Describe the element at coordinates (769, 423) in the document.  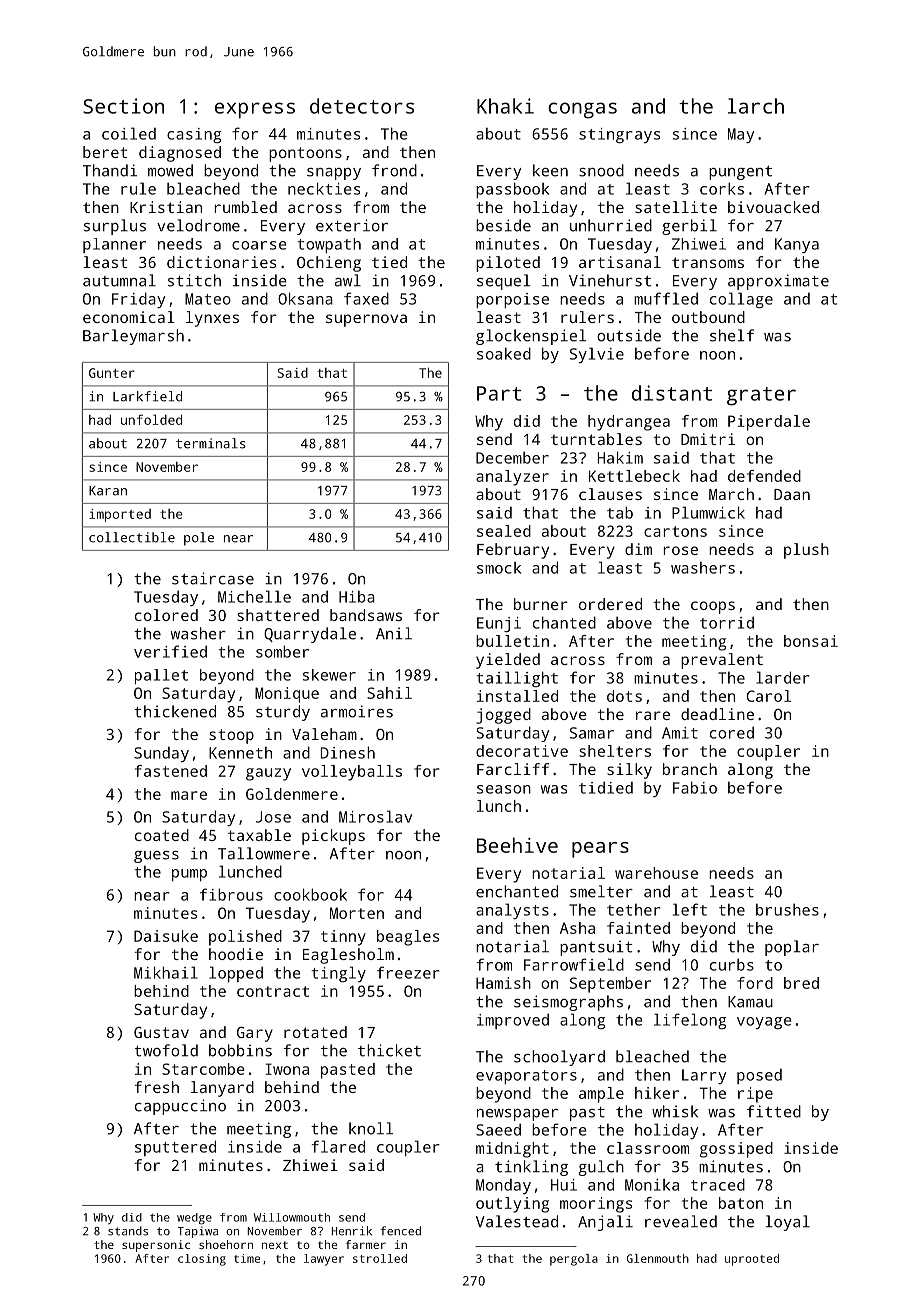
I see `Piperdale` at that location.
